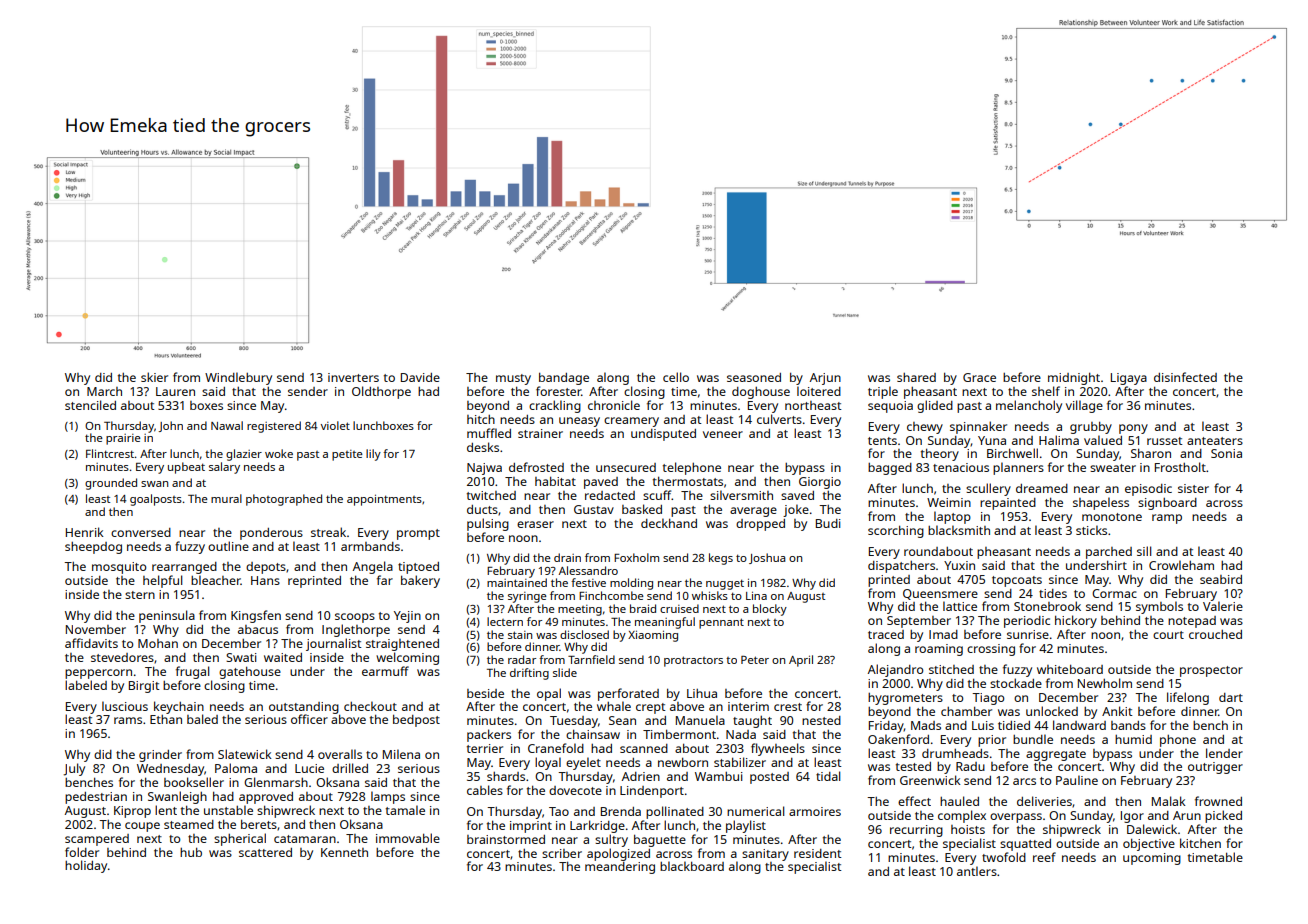 The image size is (1308, 924). Describe the element at coordinates (665, 623) in the page. I see `meaningful` at that location.
